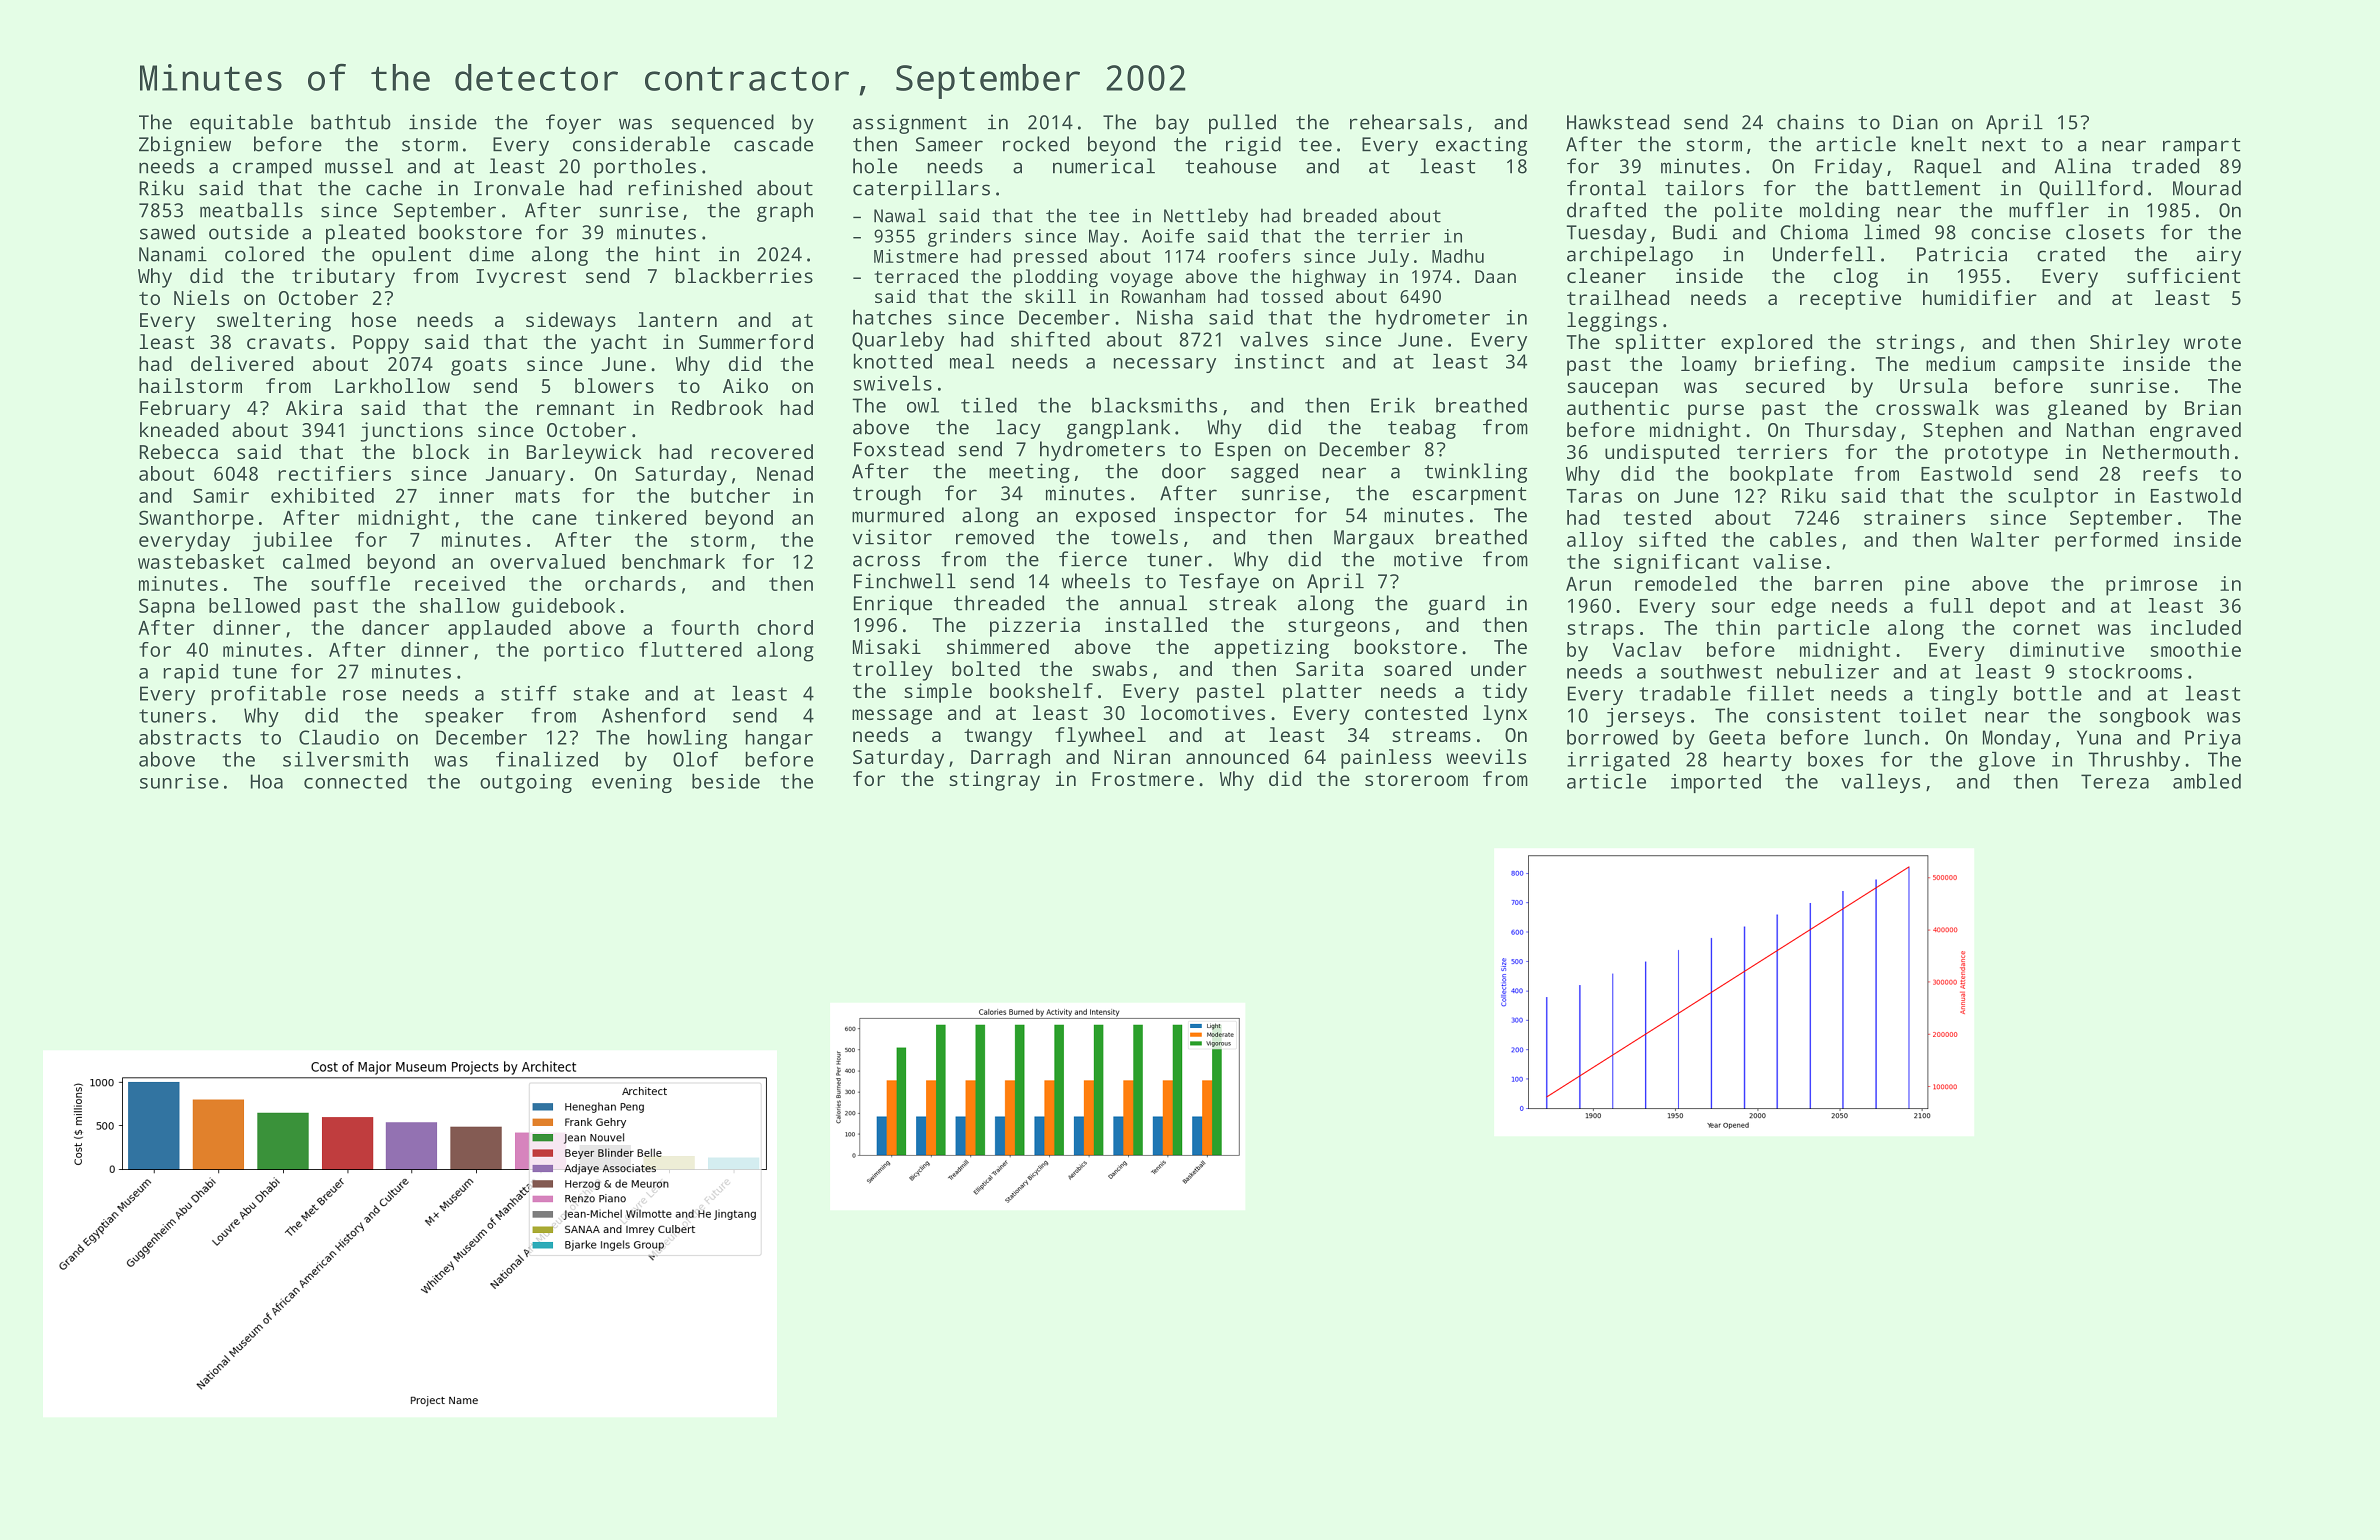  Describe the element at coordinates (2207, 781) in the screenshot. I see `ambled` at that location.
